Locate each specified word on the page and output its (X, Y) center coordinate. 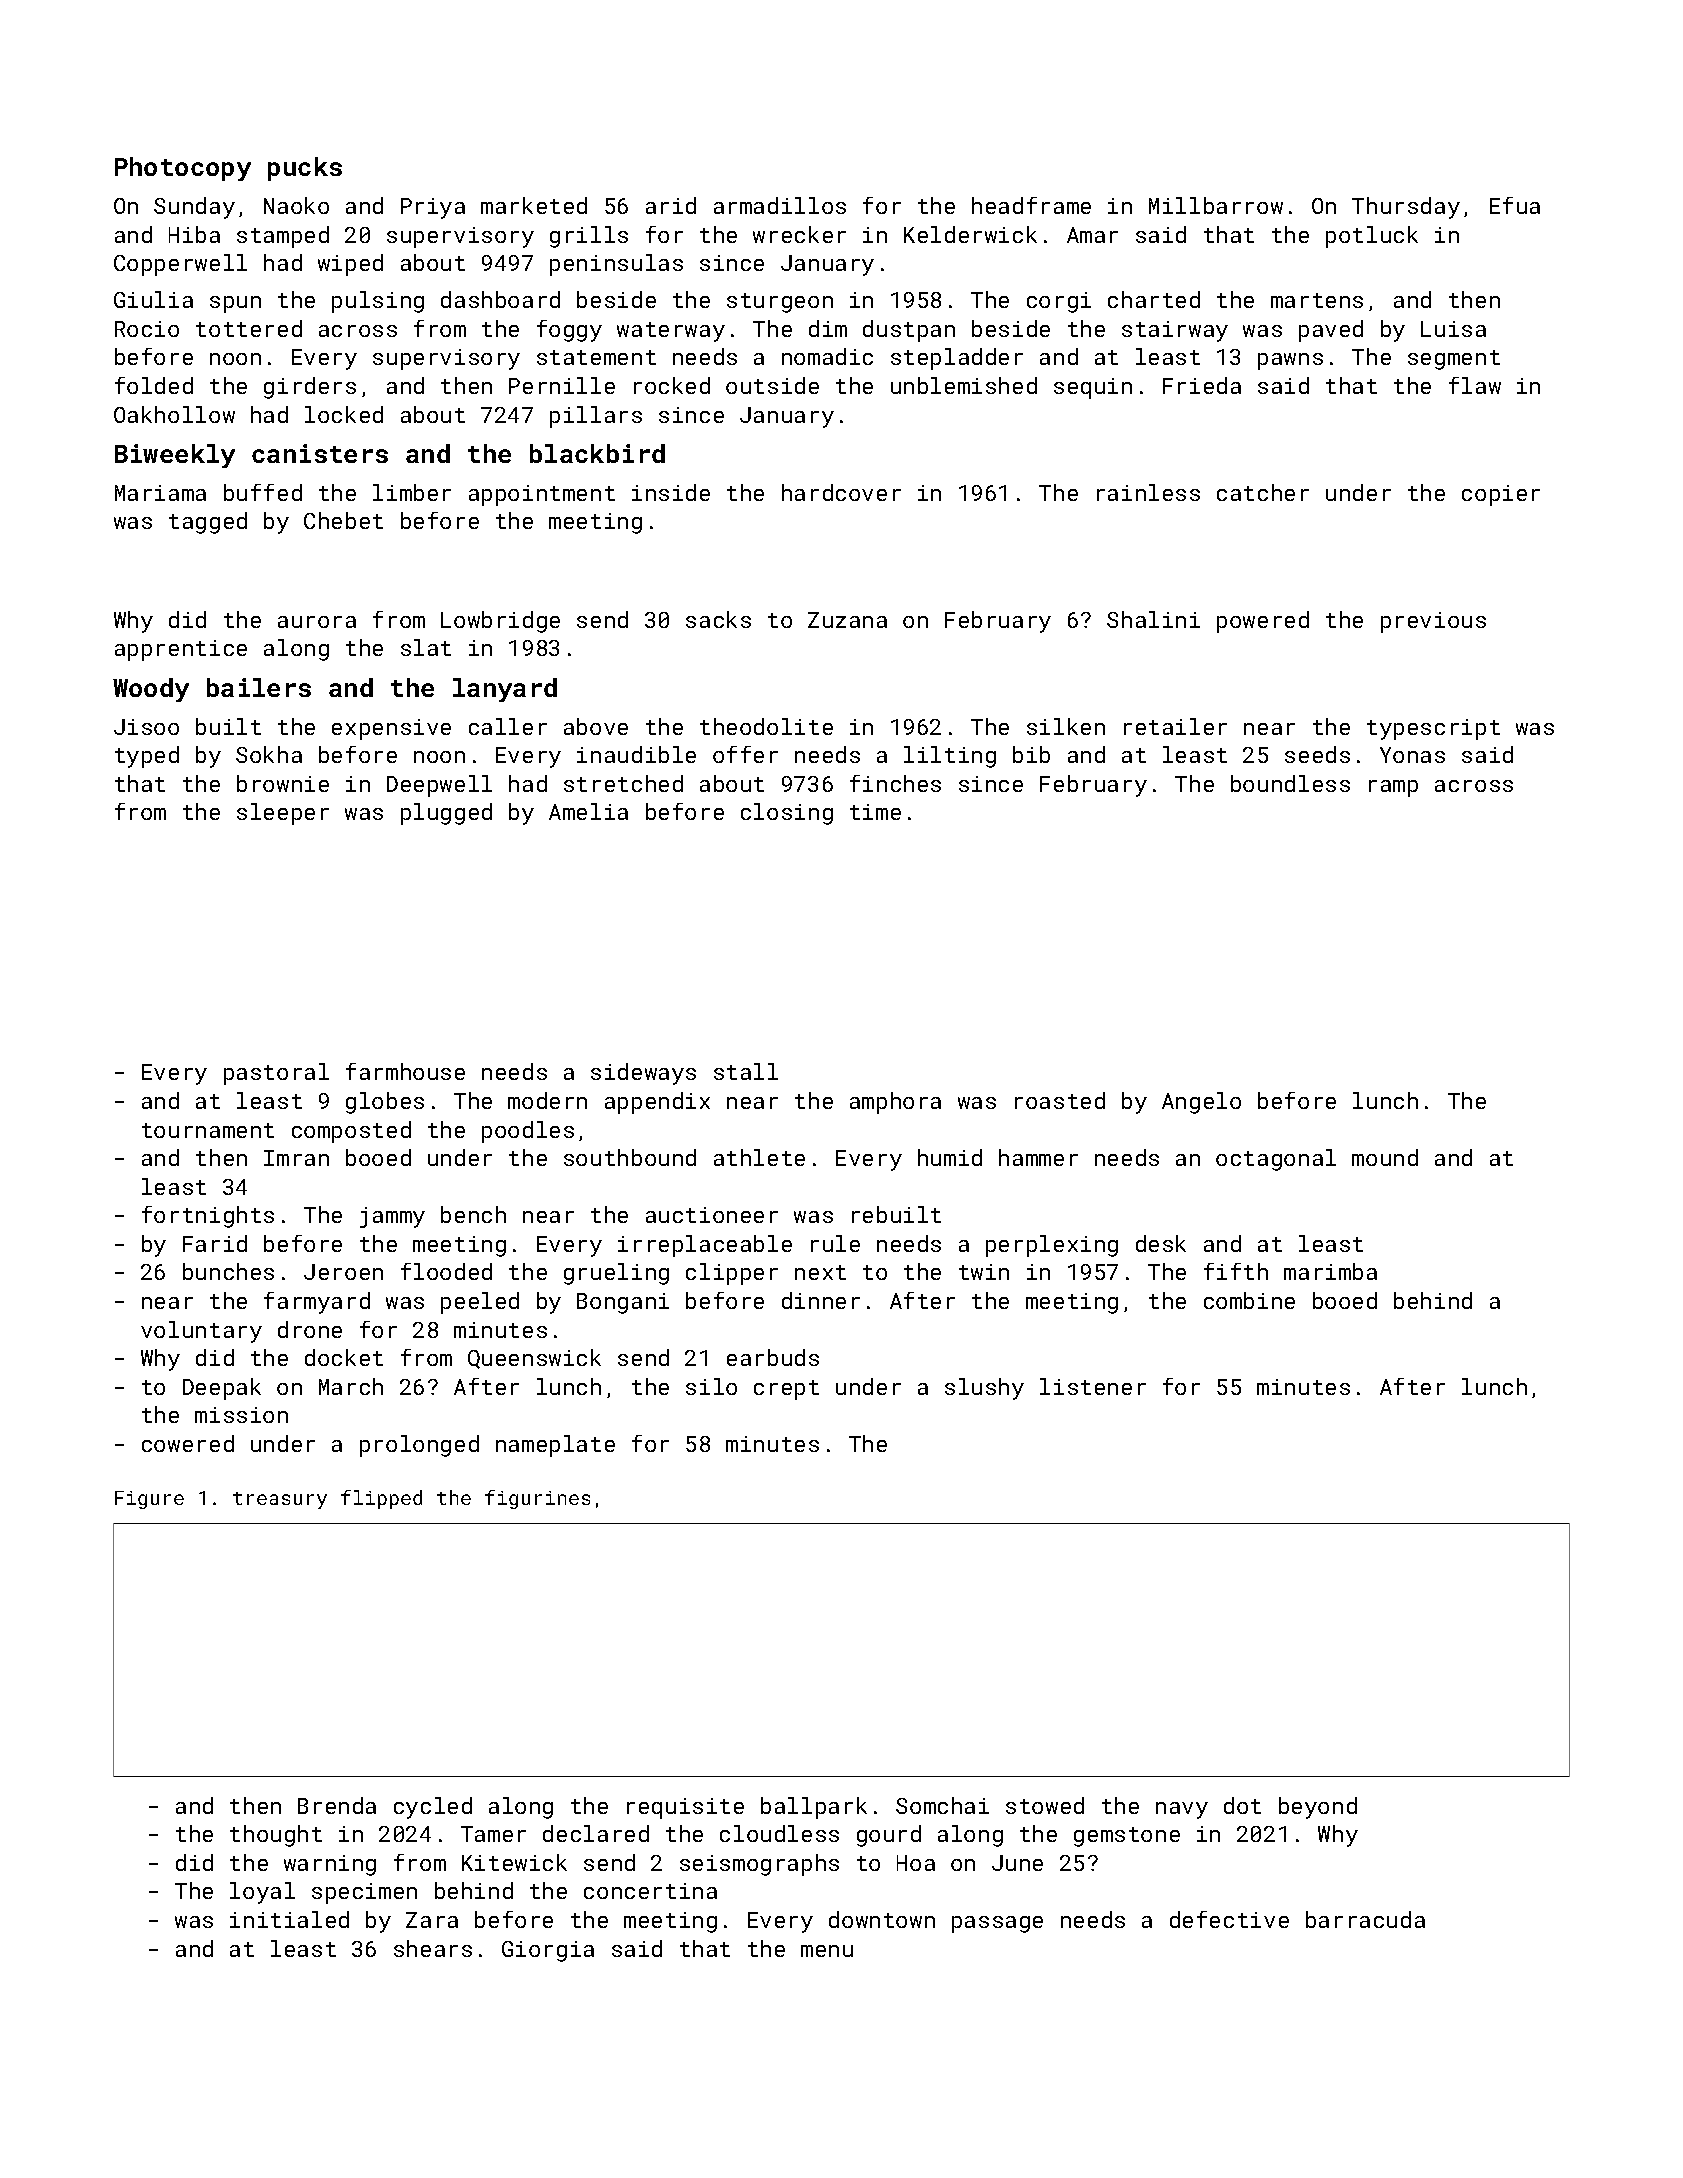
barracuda (1365, 1919)
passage (997, 1924)
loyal (262, 1893)
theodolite (766, 726)
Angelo (1201, 1103)
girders (310, 388)
